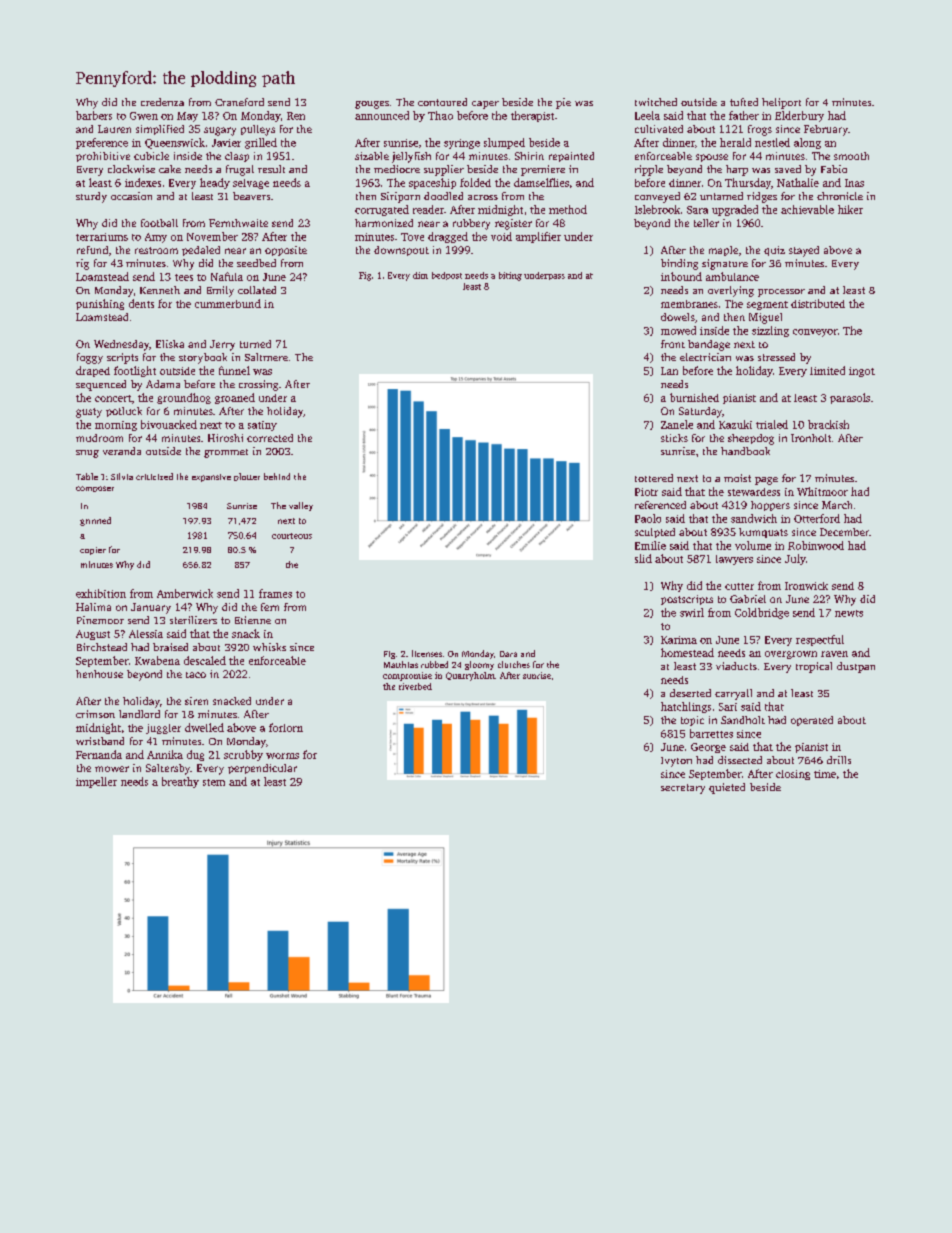 Image resolution: width=952 pixels, height=1233 pixels. Describe the element at coordinates (154, 476) in the screenshot. I see `criticized` at that location.
